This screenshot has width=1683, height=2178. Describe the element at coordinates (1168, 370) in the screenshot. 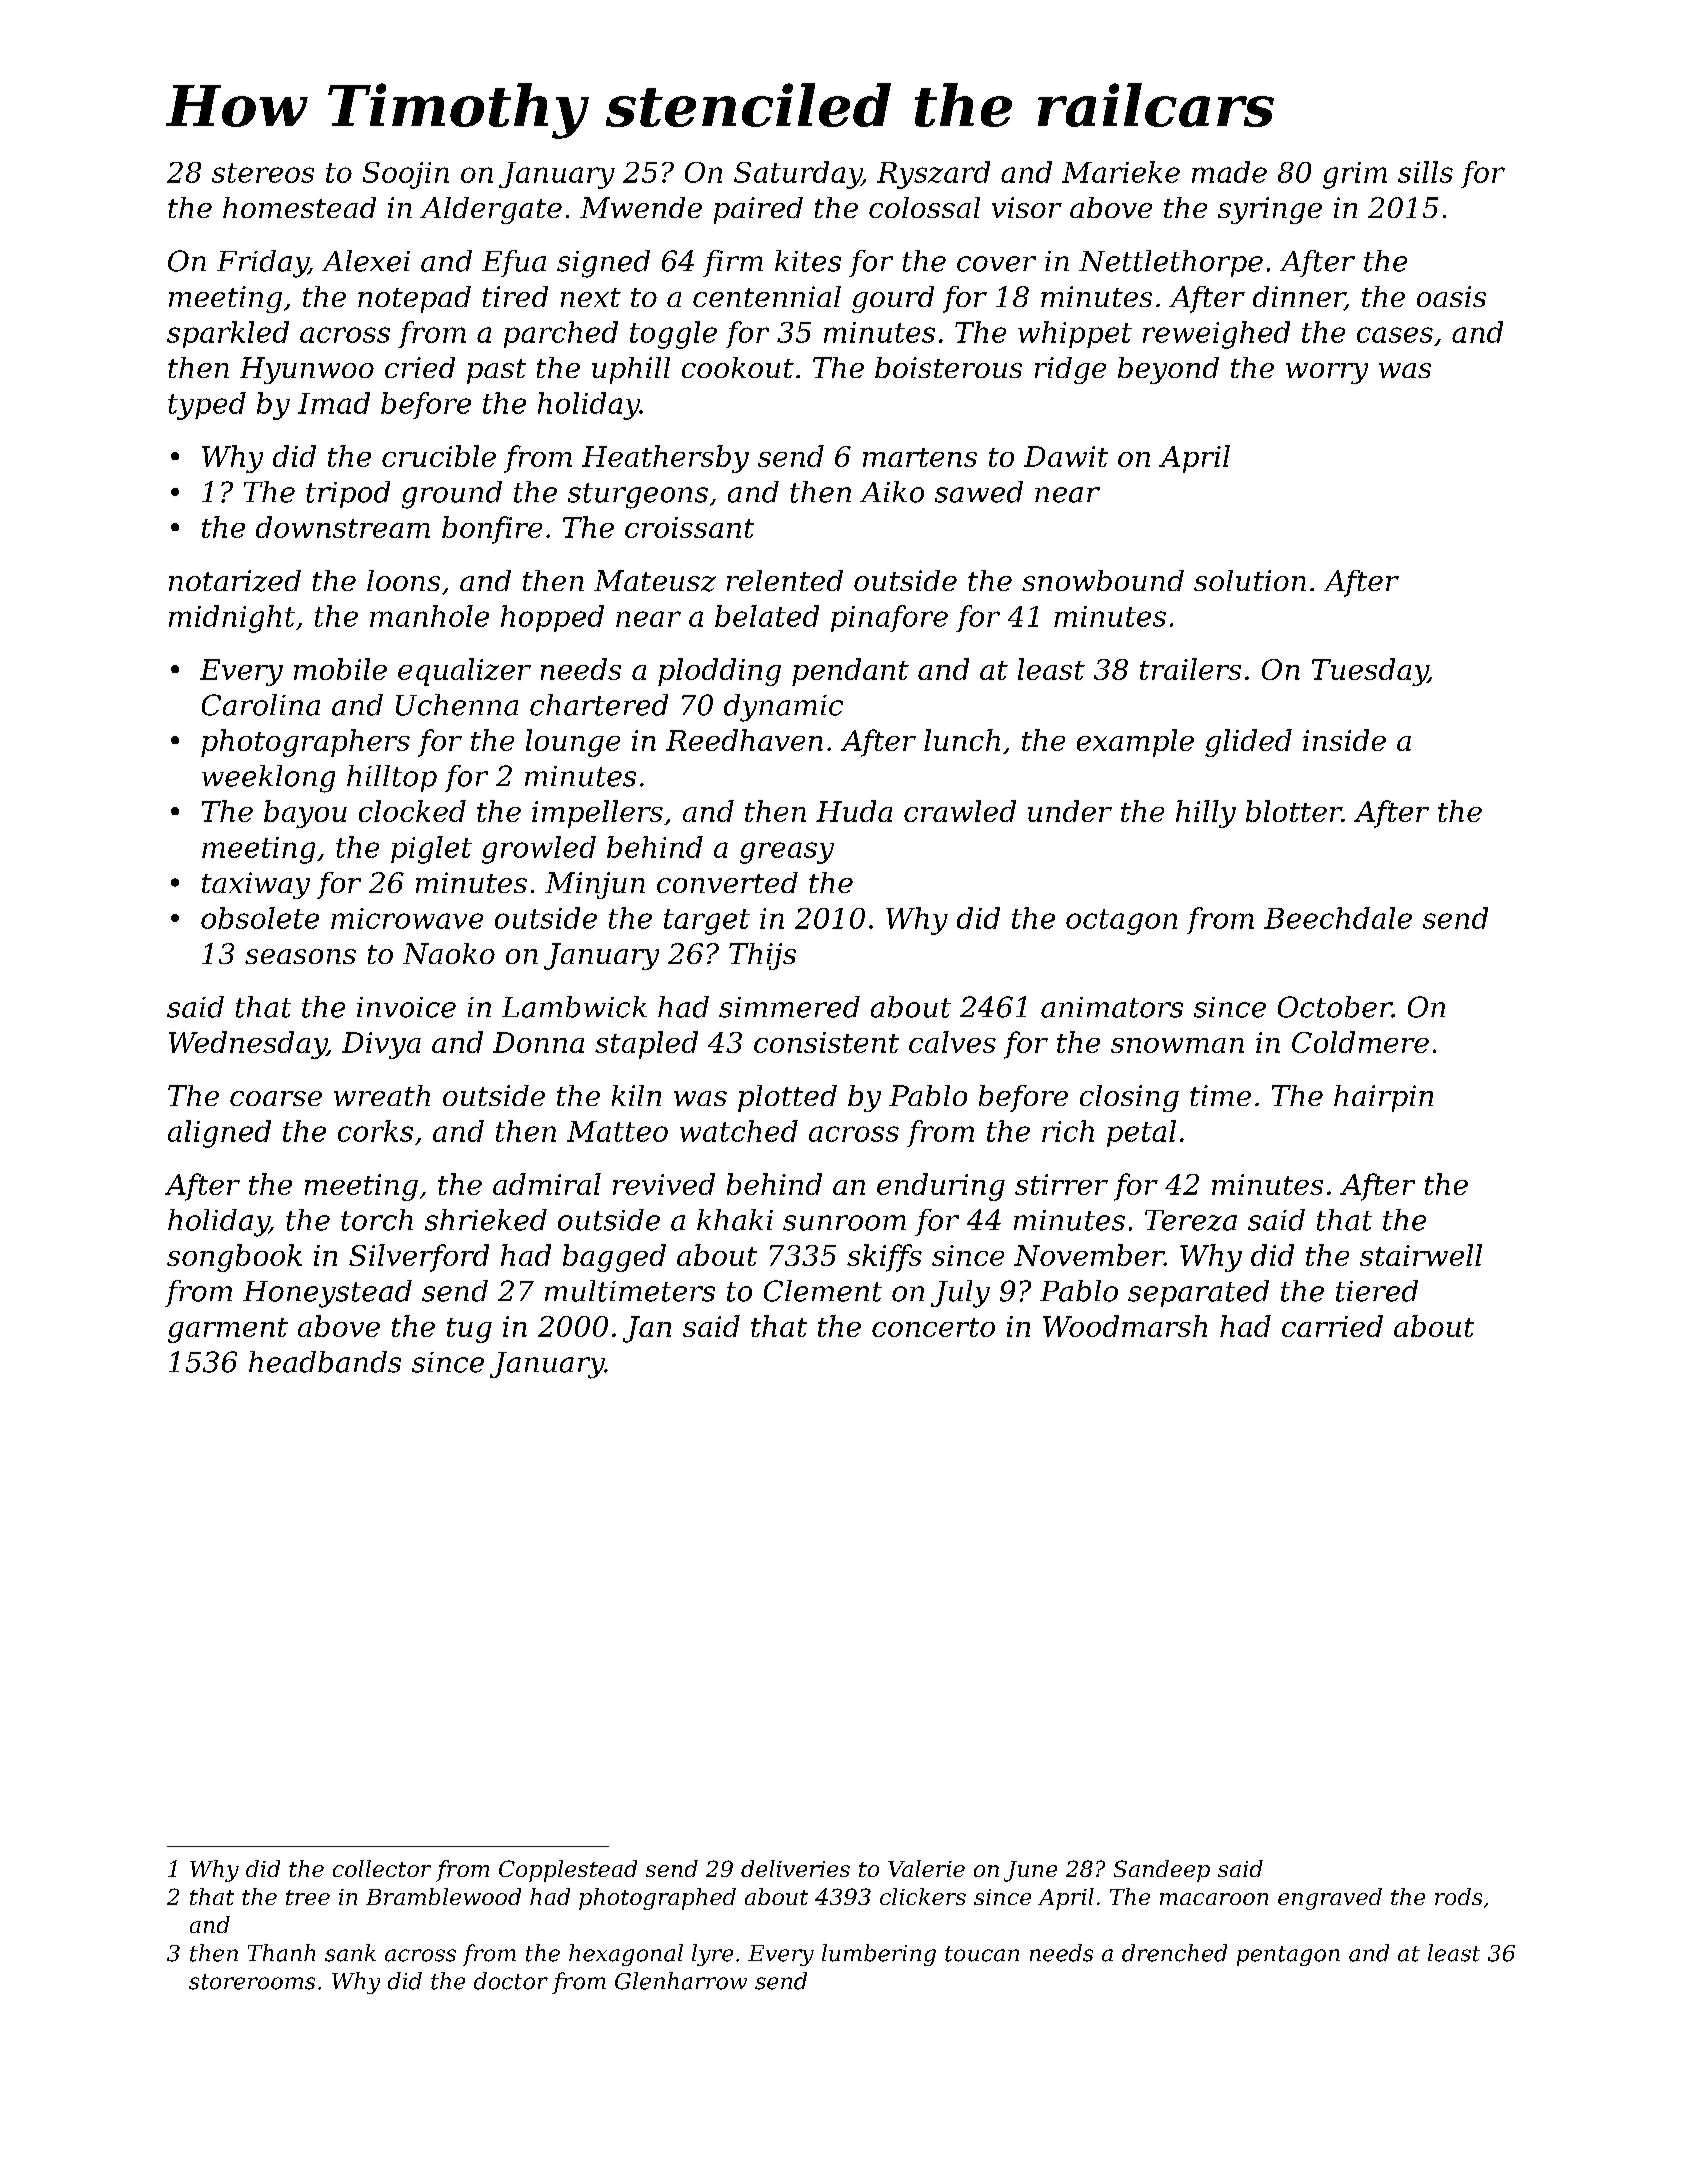

I see `beyond` at that location.
